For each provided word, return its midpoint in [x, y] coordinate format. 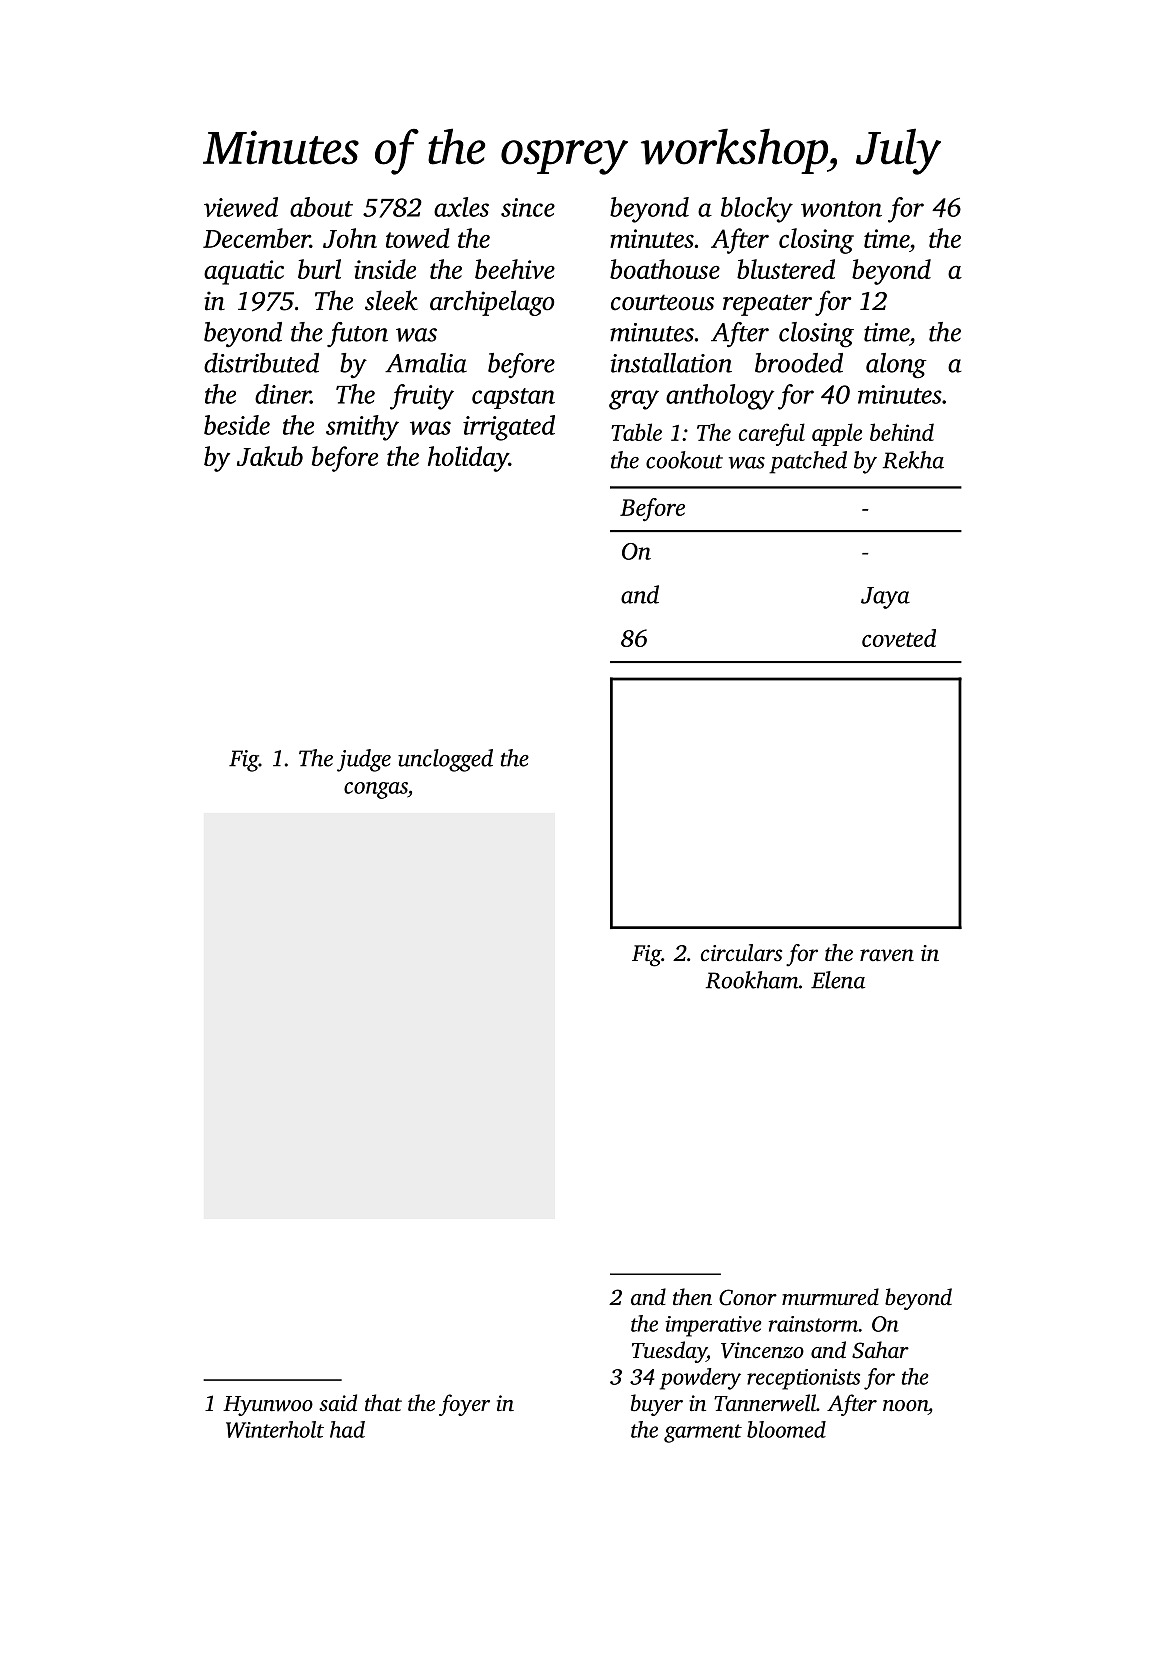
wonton [841, 209]
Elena [838, 980]
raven [887, 955]
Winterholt [275, 1429]
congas [376, 790]
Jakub [270, 456]
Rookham [752, 980]
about [321, 207]
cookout [684, 460]
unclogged [445, 760]
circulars [741, 953]
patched [808, 462]
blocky [757, 210]
